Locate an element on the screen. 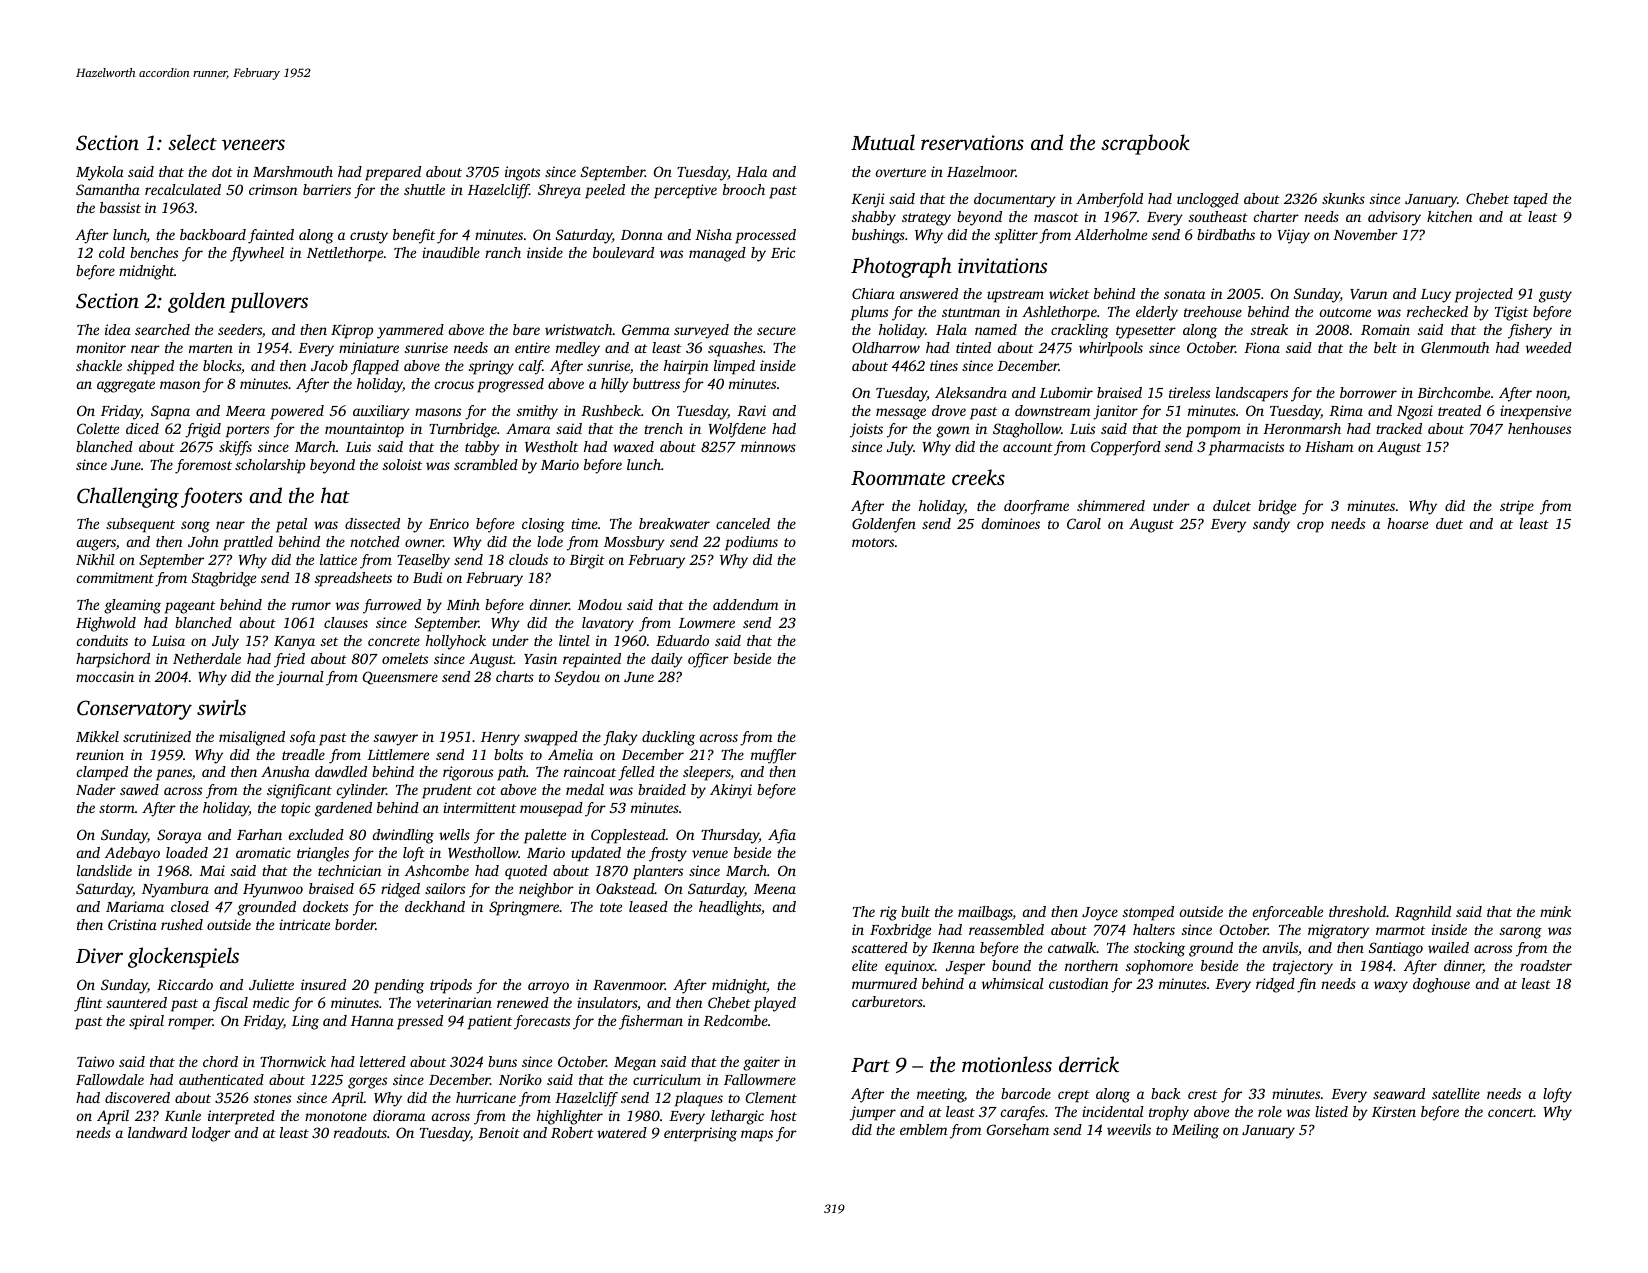  misaligned is located at coordinates (252, 738).
